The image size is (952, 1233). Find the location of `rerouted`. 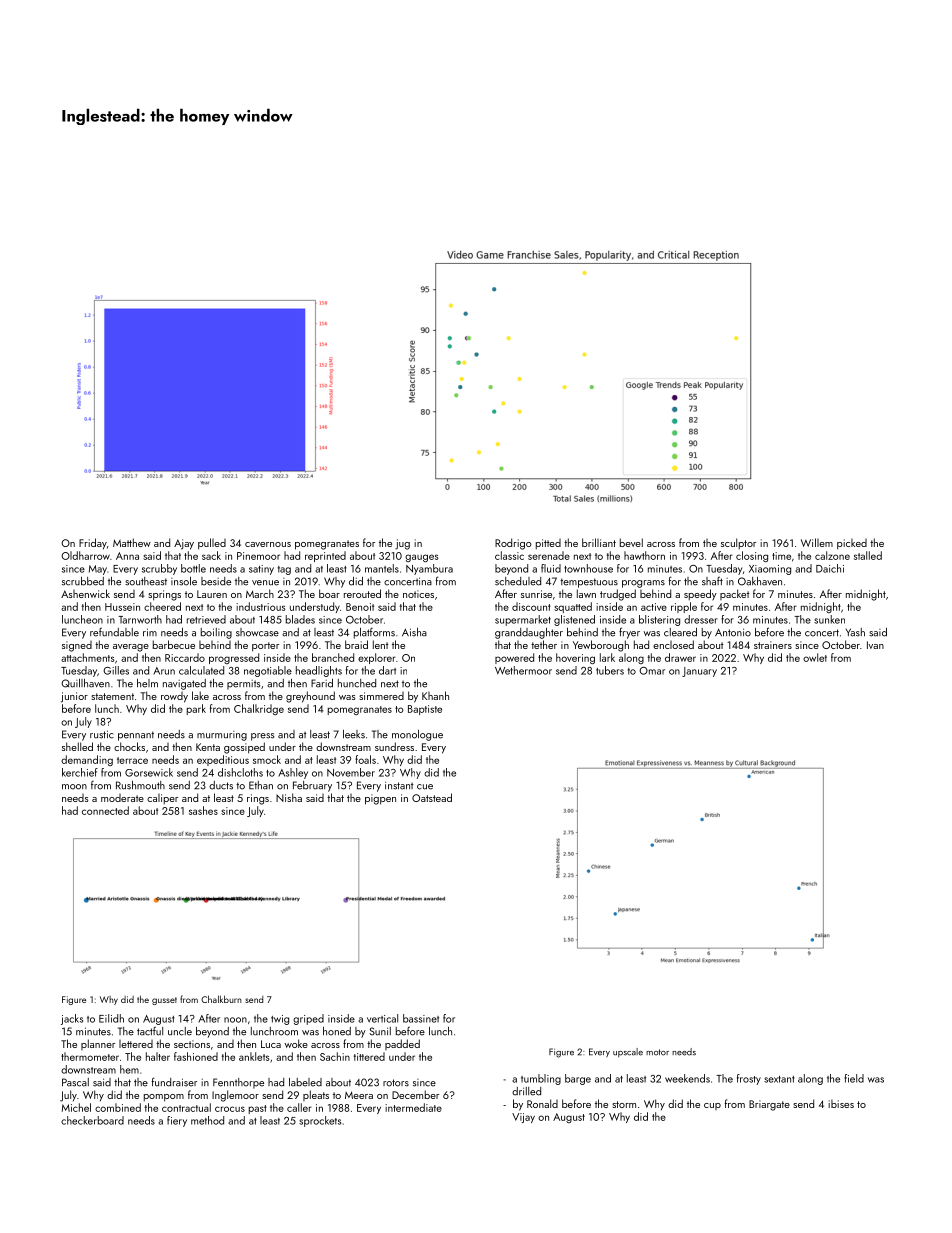

rerouted is located at coordinates (362, 593).
